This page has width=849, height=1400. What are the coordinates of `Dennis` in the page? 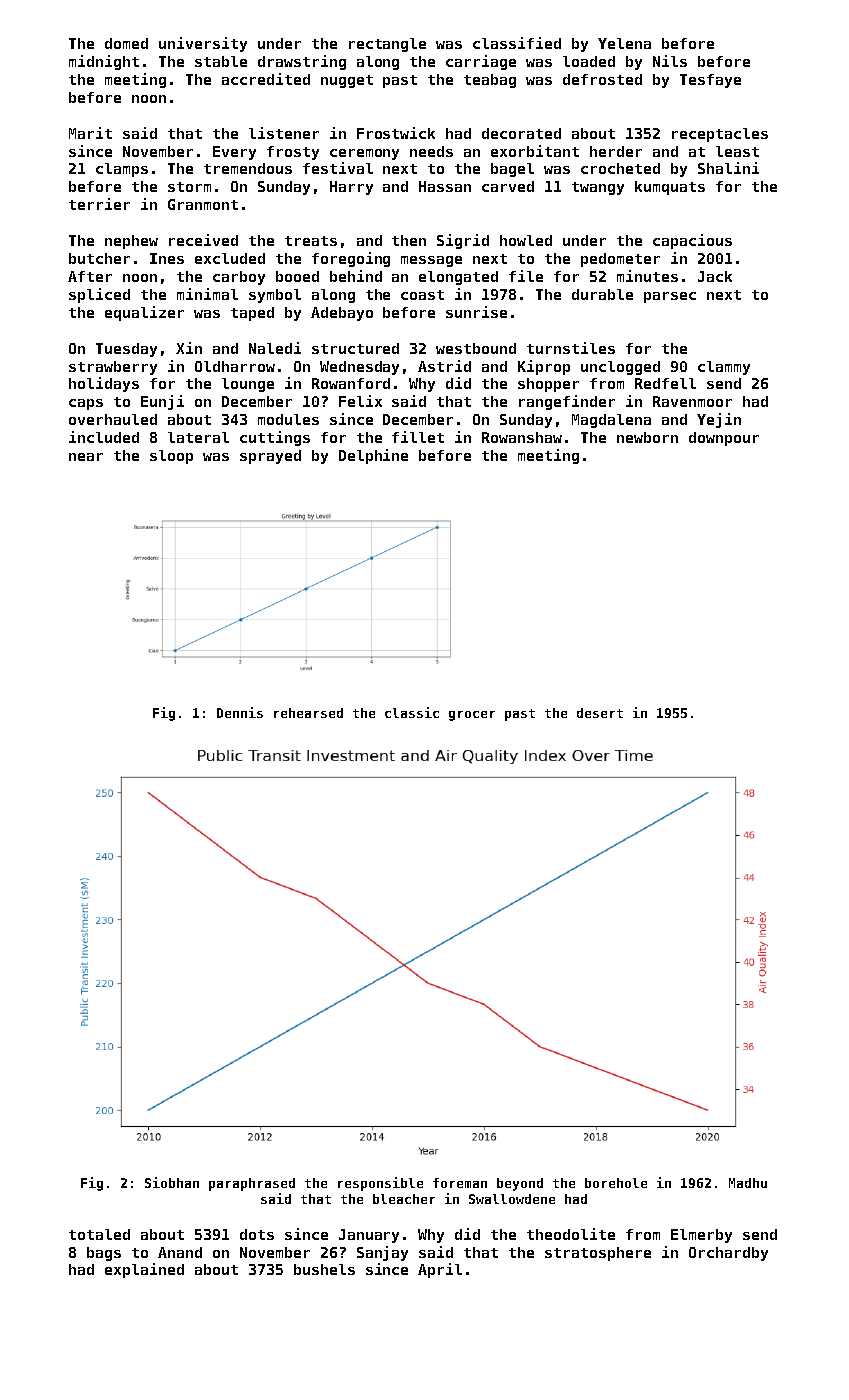 It's located at (240, 712).
